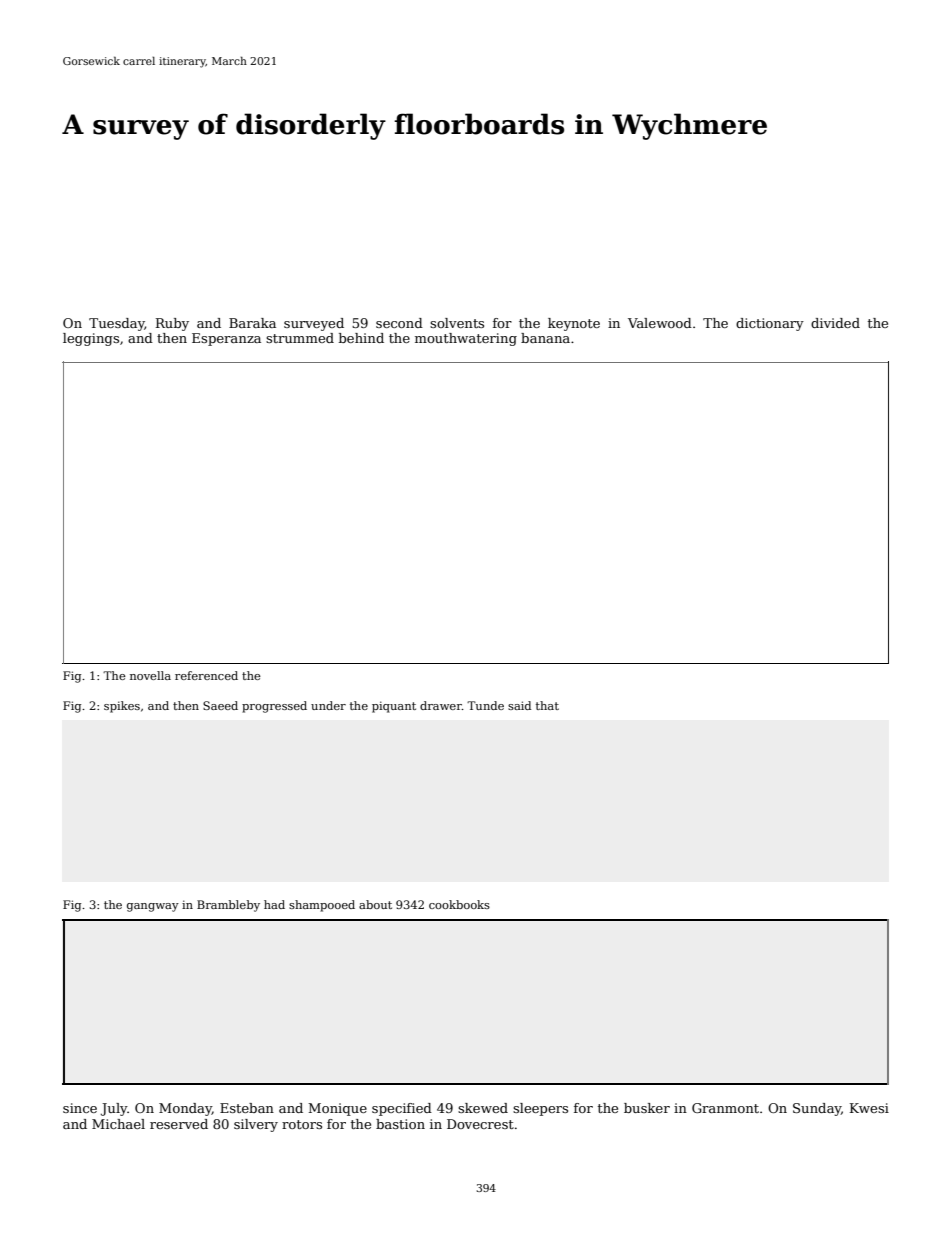  I want to click on Kwesi, so click(869, 1108).
